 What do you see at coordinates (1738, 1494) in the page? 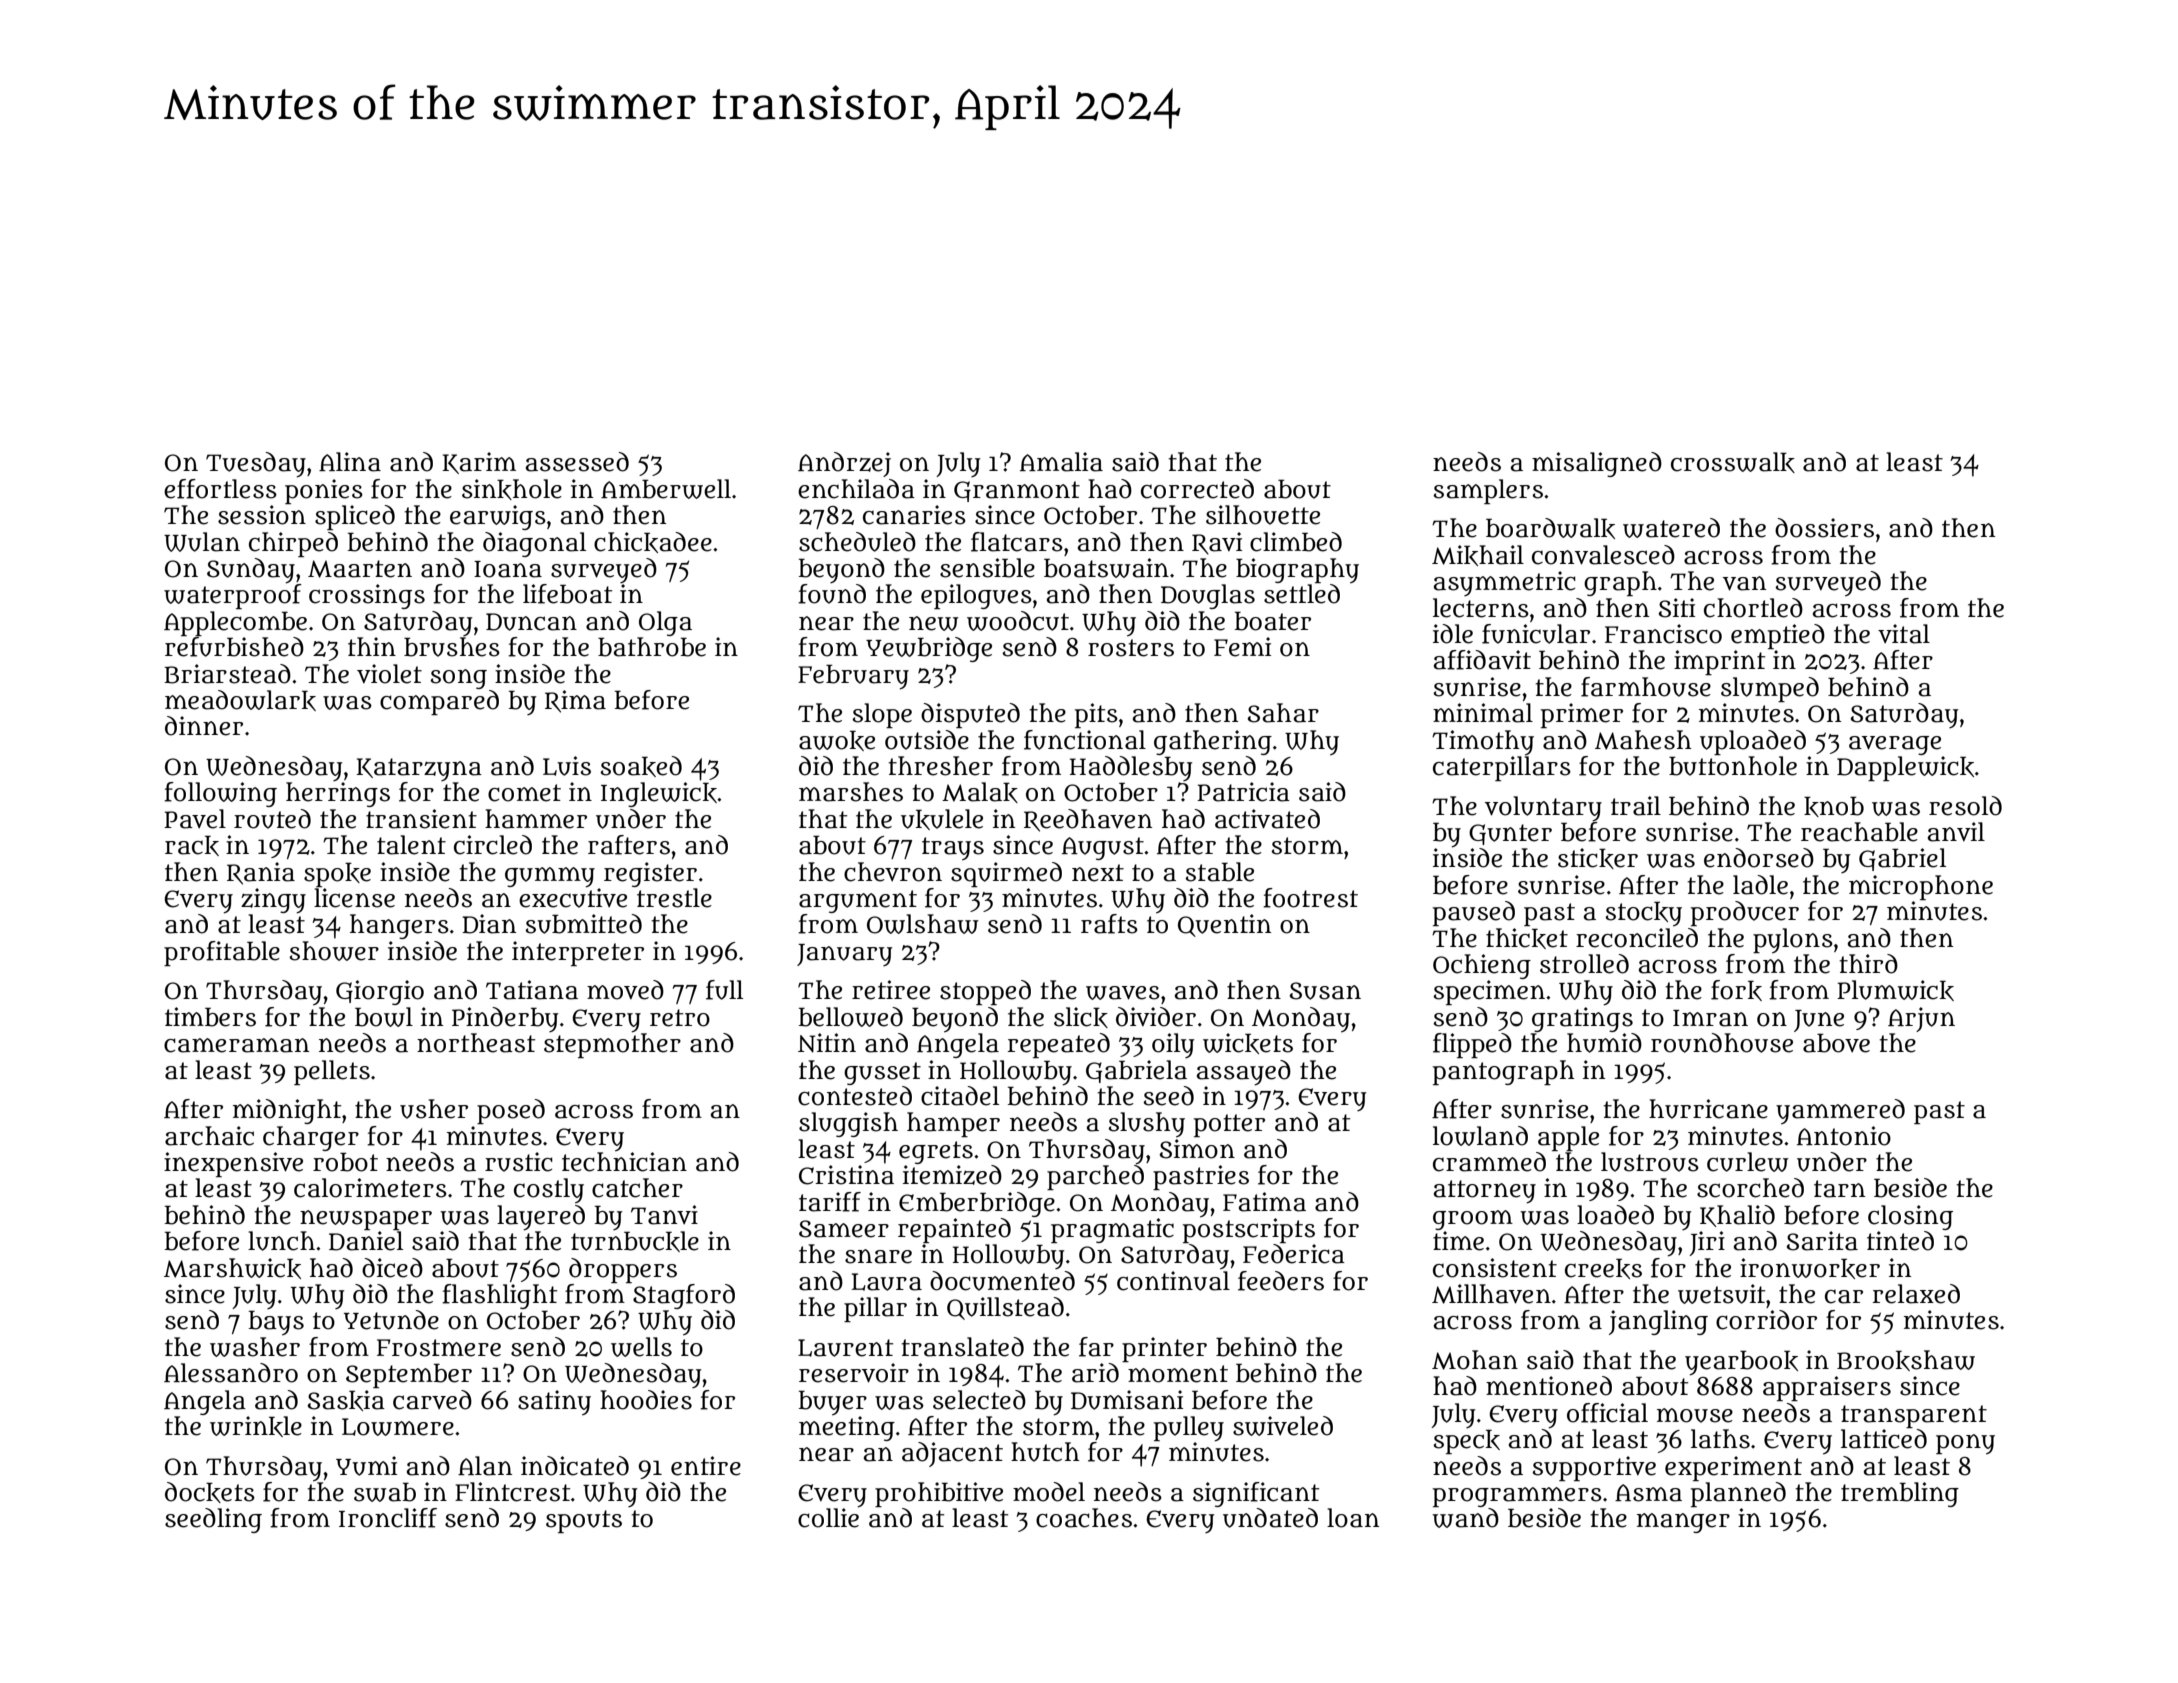
I see `planned` at bounding box center [1738, 1494].
